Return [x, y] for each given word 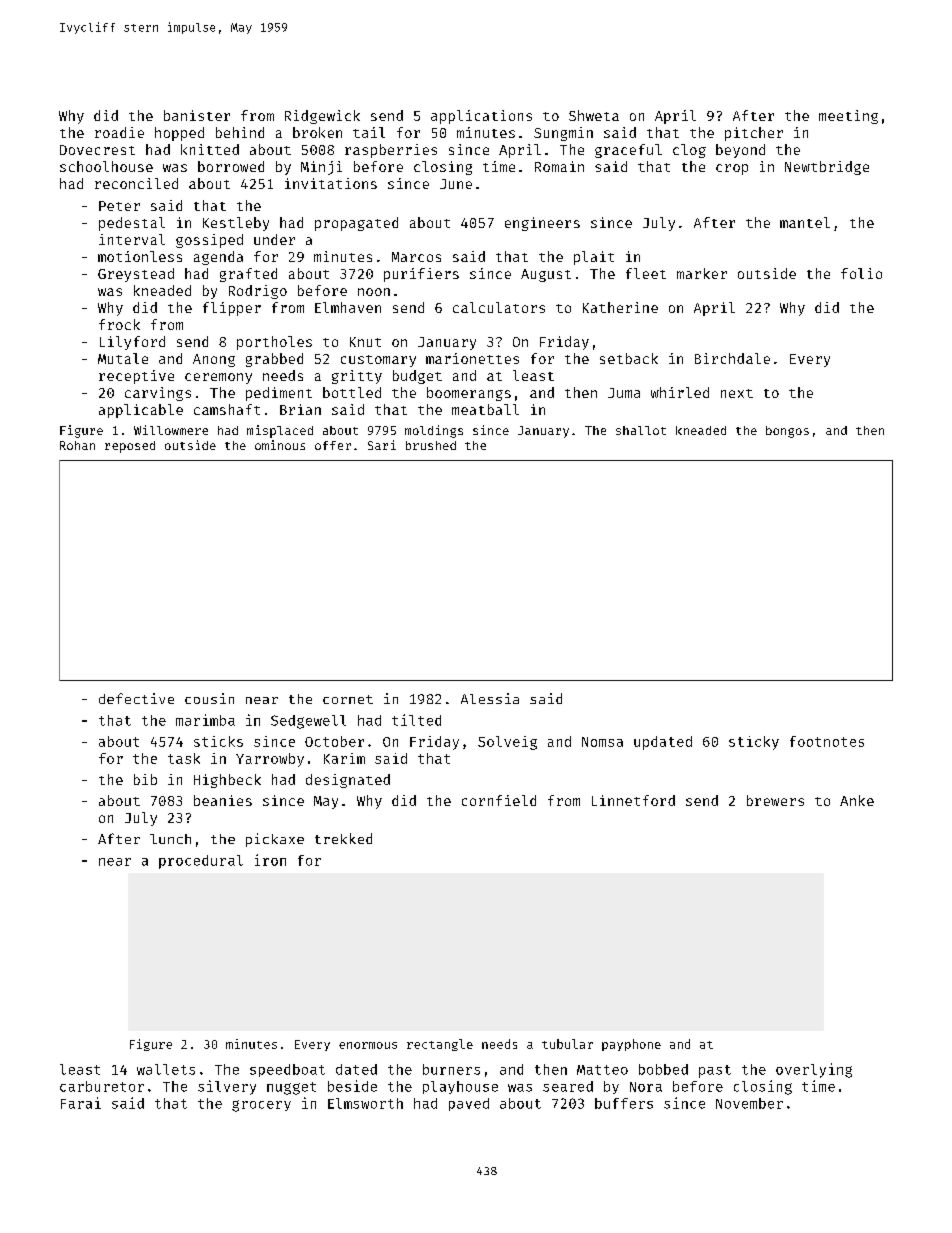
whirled [680, 392]
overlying [814, 1070]
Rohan [77, 445]
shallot [641, 430]
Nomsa [602, 742]
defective [136, 698]
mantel [805, 222]
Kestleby [236, 224]
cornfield [499, 800]
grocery [261, 1106]
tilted [416, 720]
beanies [223, 800]
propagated [356, 224]
